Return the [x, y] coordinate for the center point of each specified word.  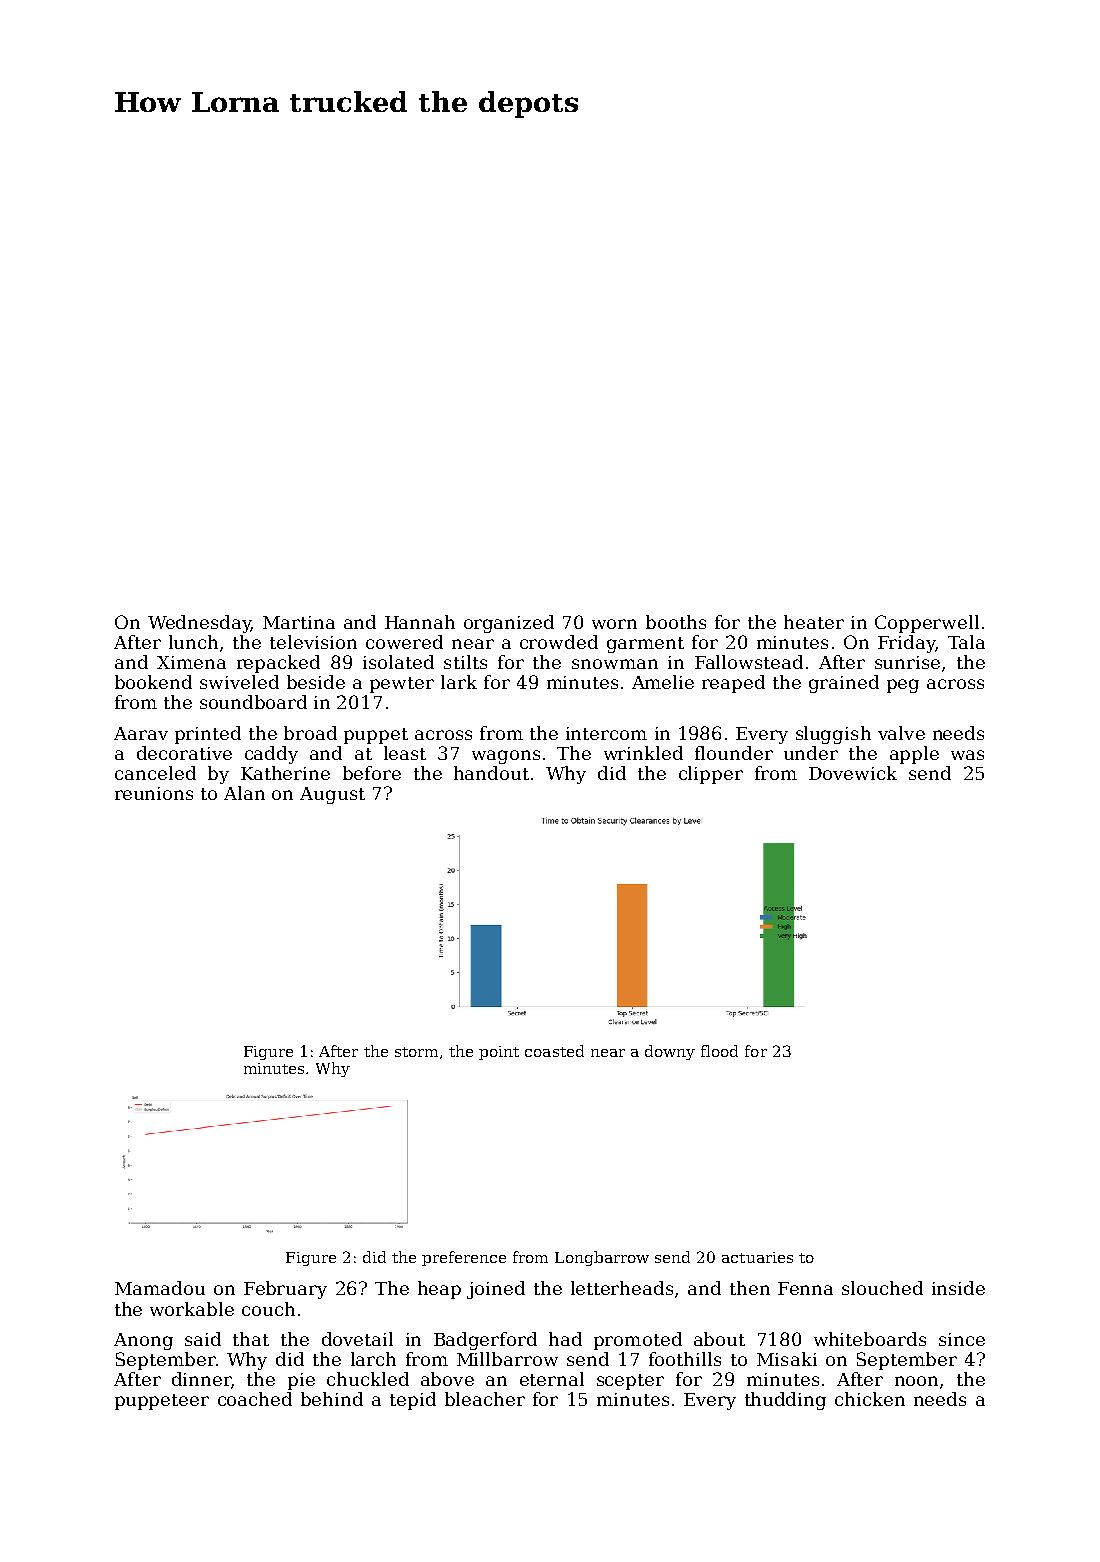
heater [814, 622]
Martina [299, 622]
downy [670, 1052]
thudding [785, 1401]
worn [614, 624]
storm [416, 1052]
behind [332, 1399]
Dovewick [853, 773]
